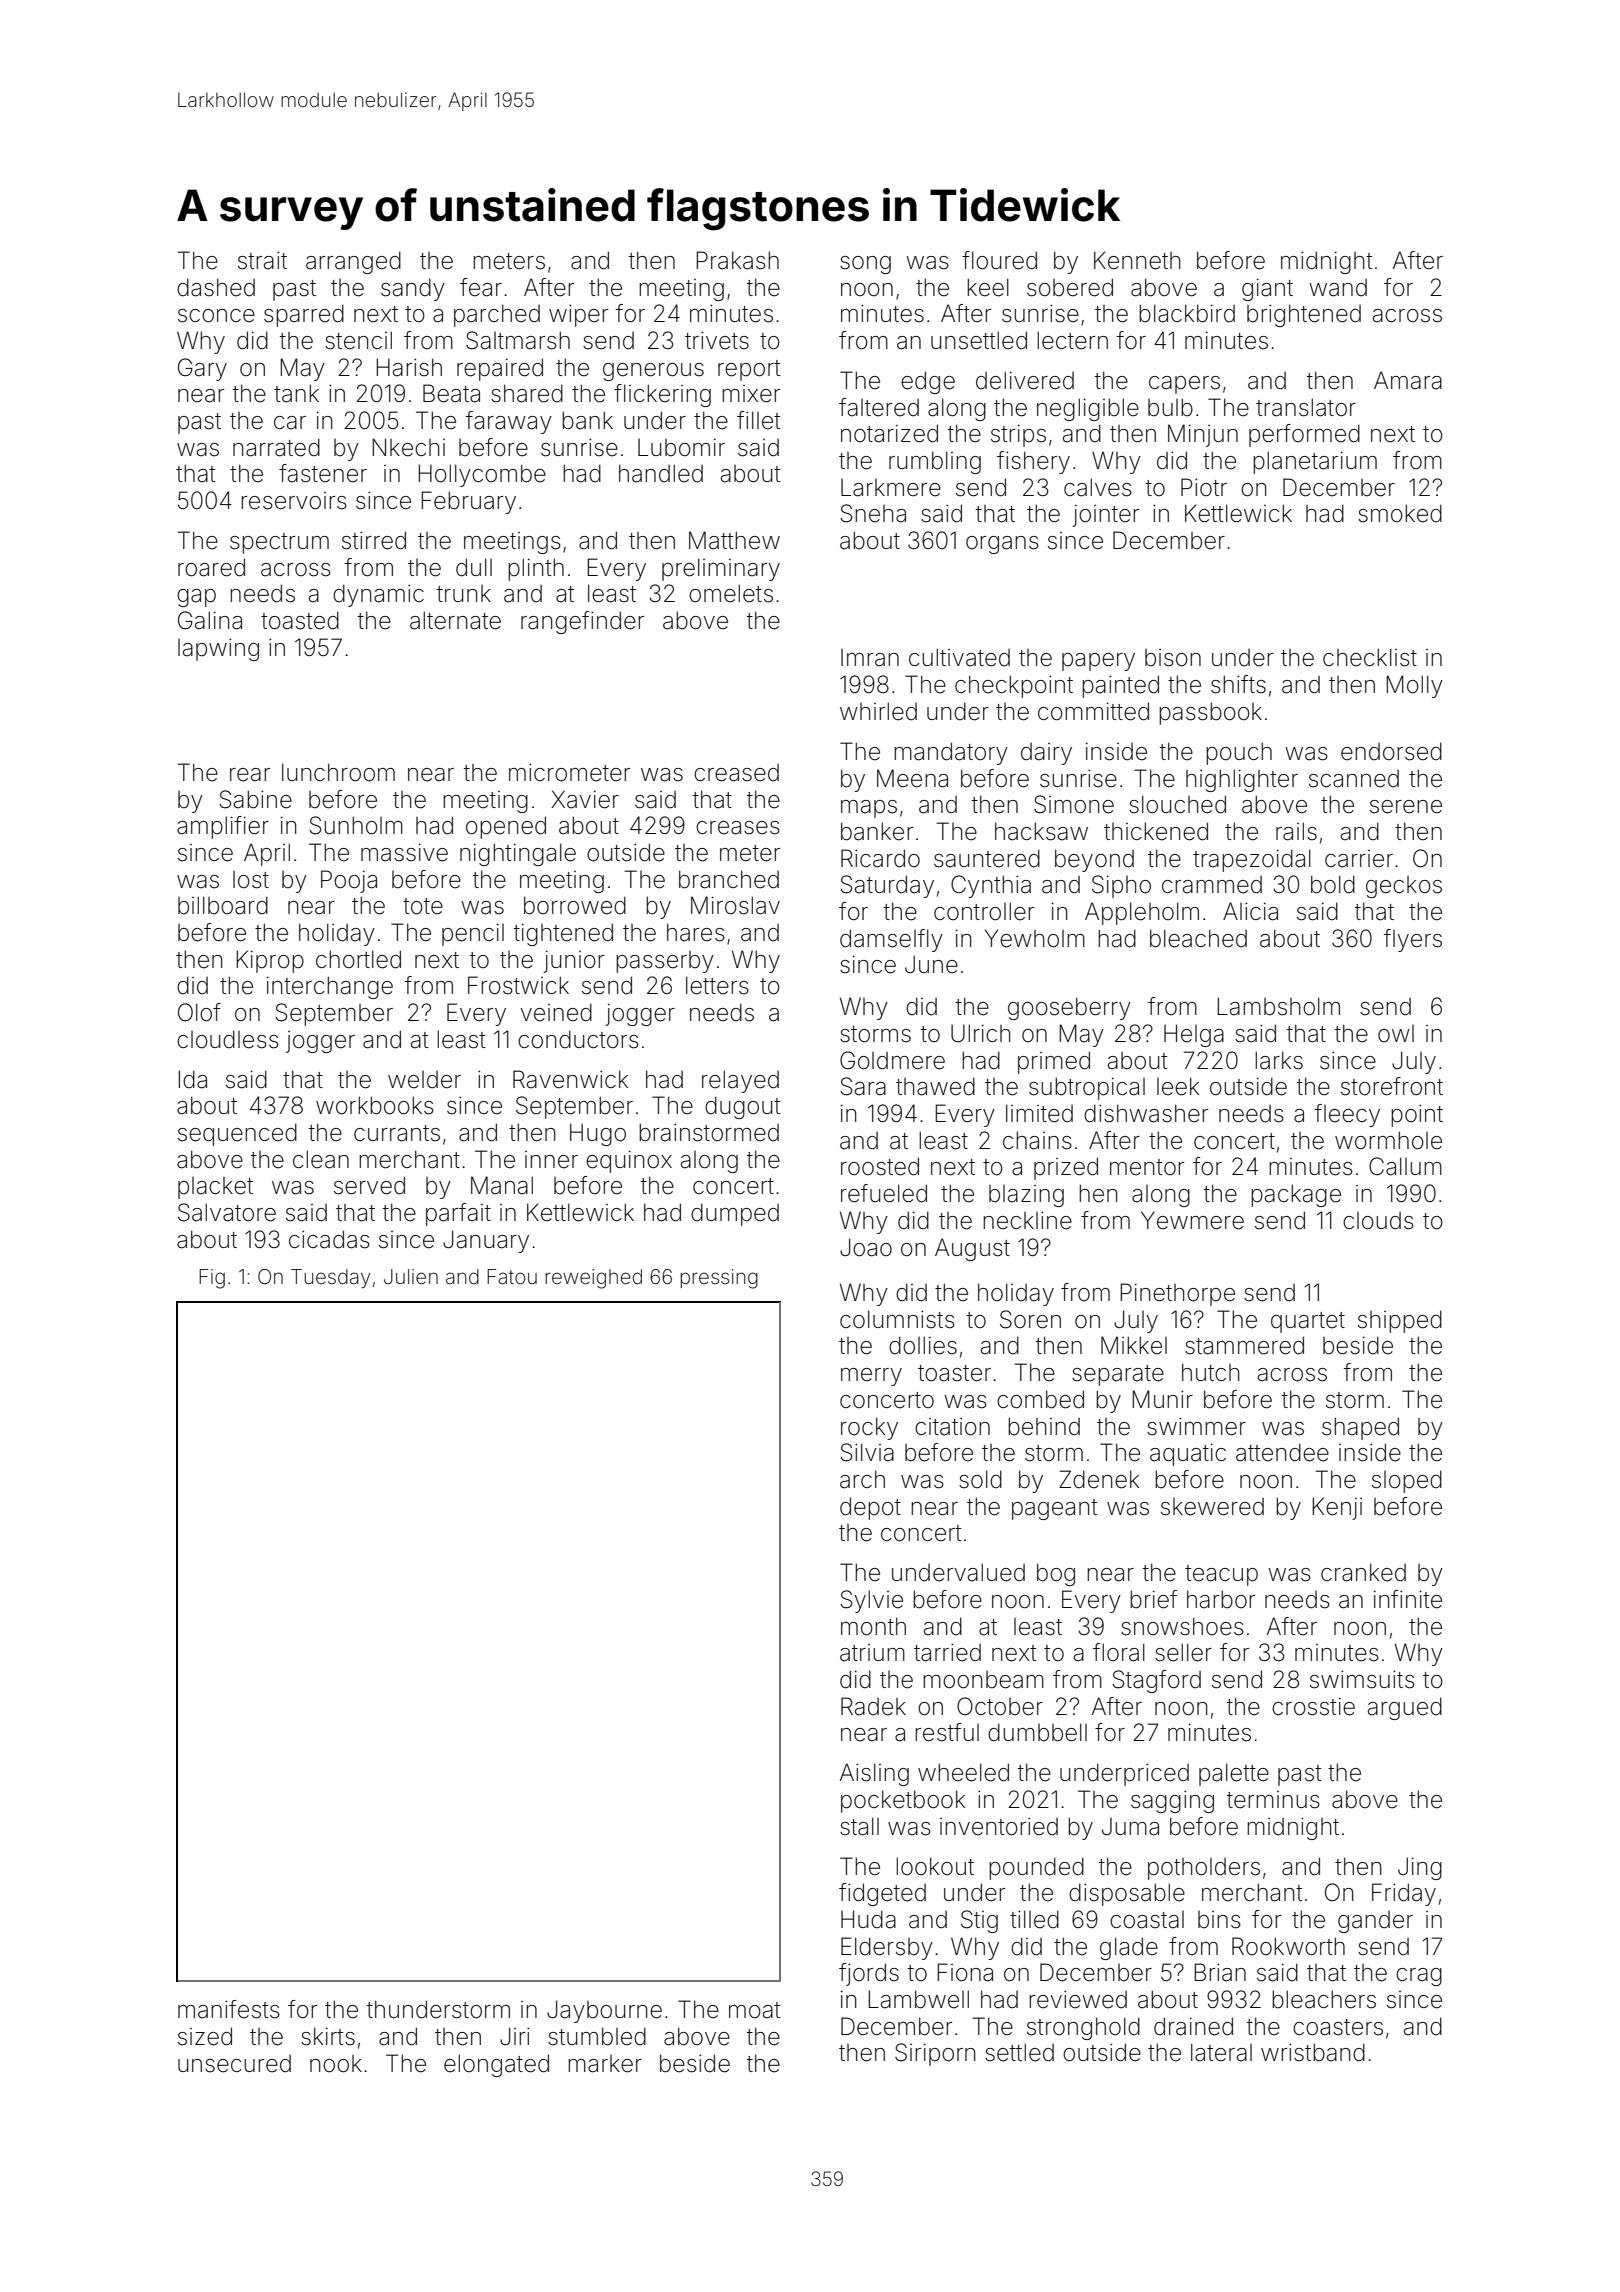 The width and height of the page is (1620, 2292). I want to click on sloped, so click(1407, 1481).
